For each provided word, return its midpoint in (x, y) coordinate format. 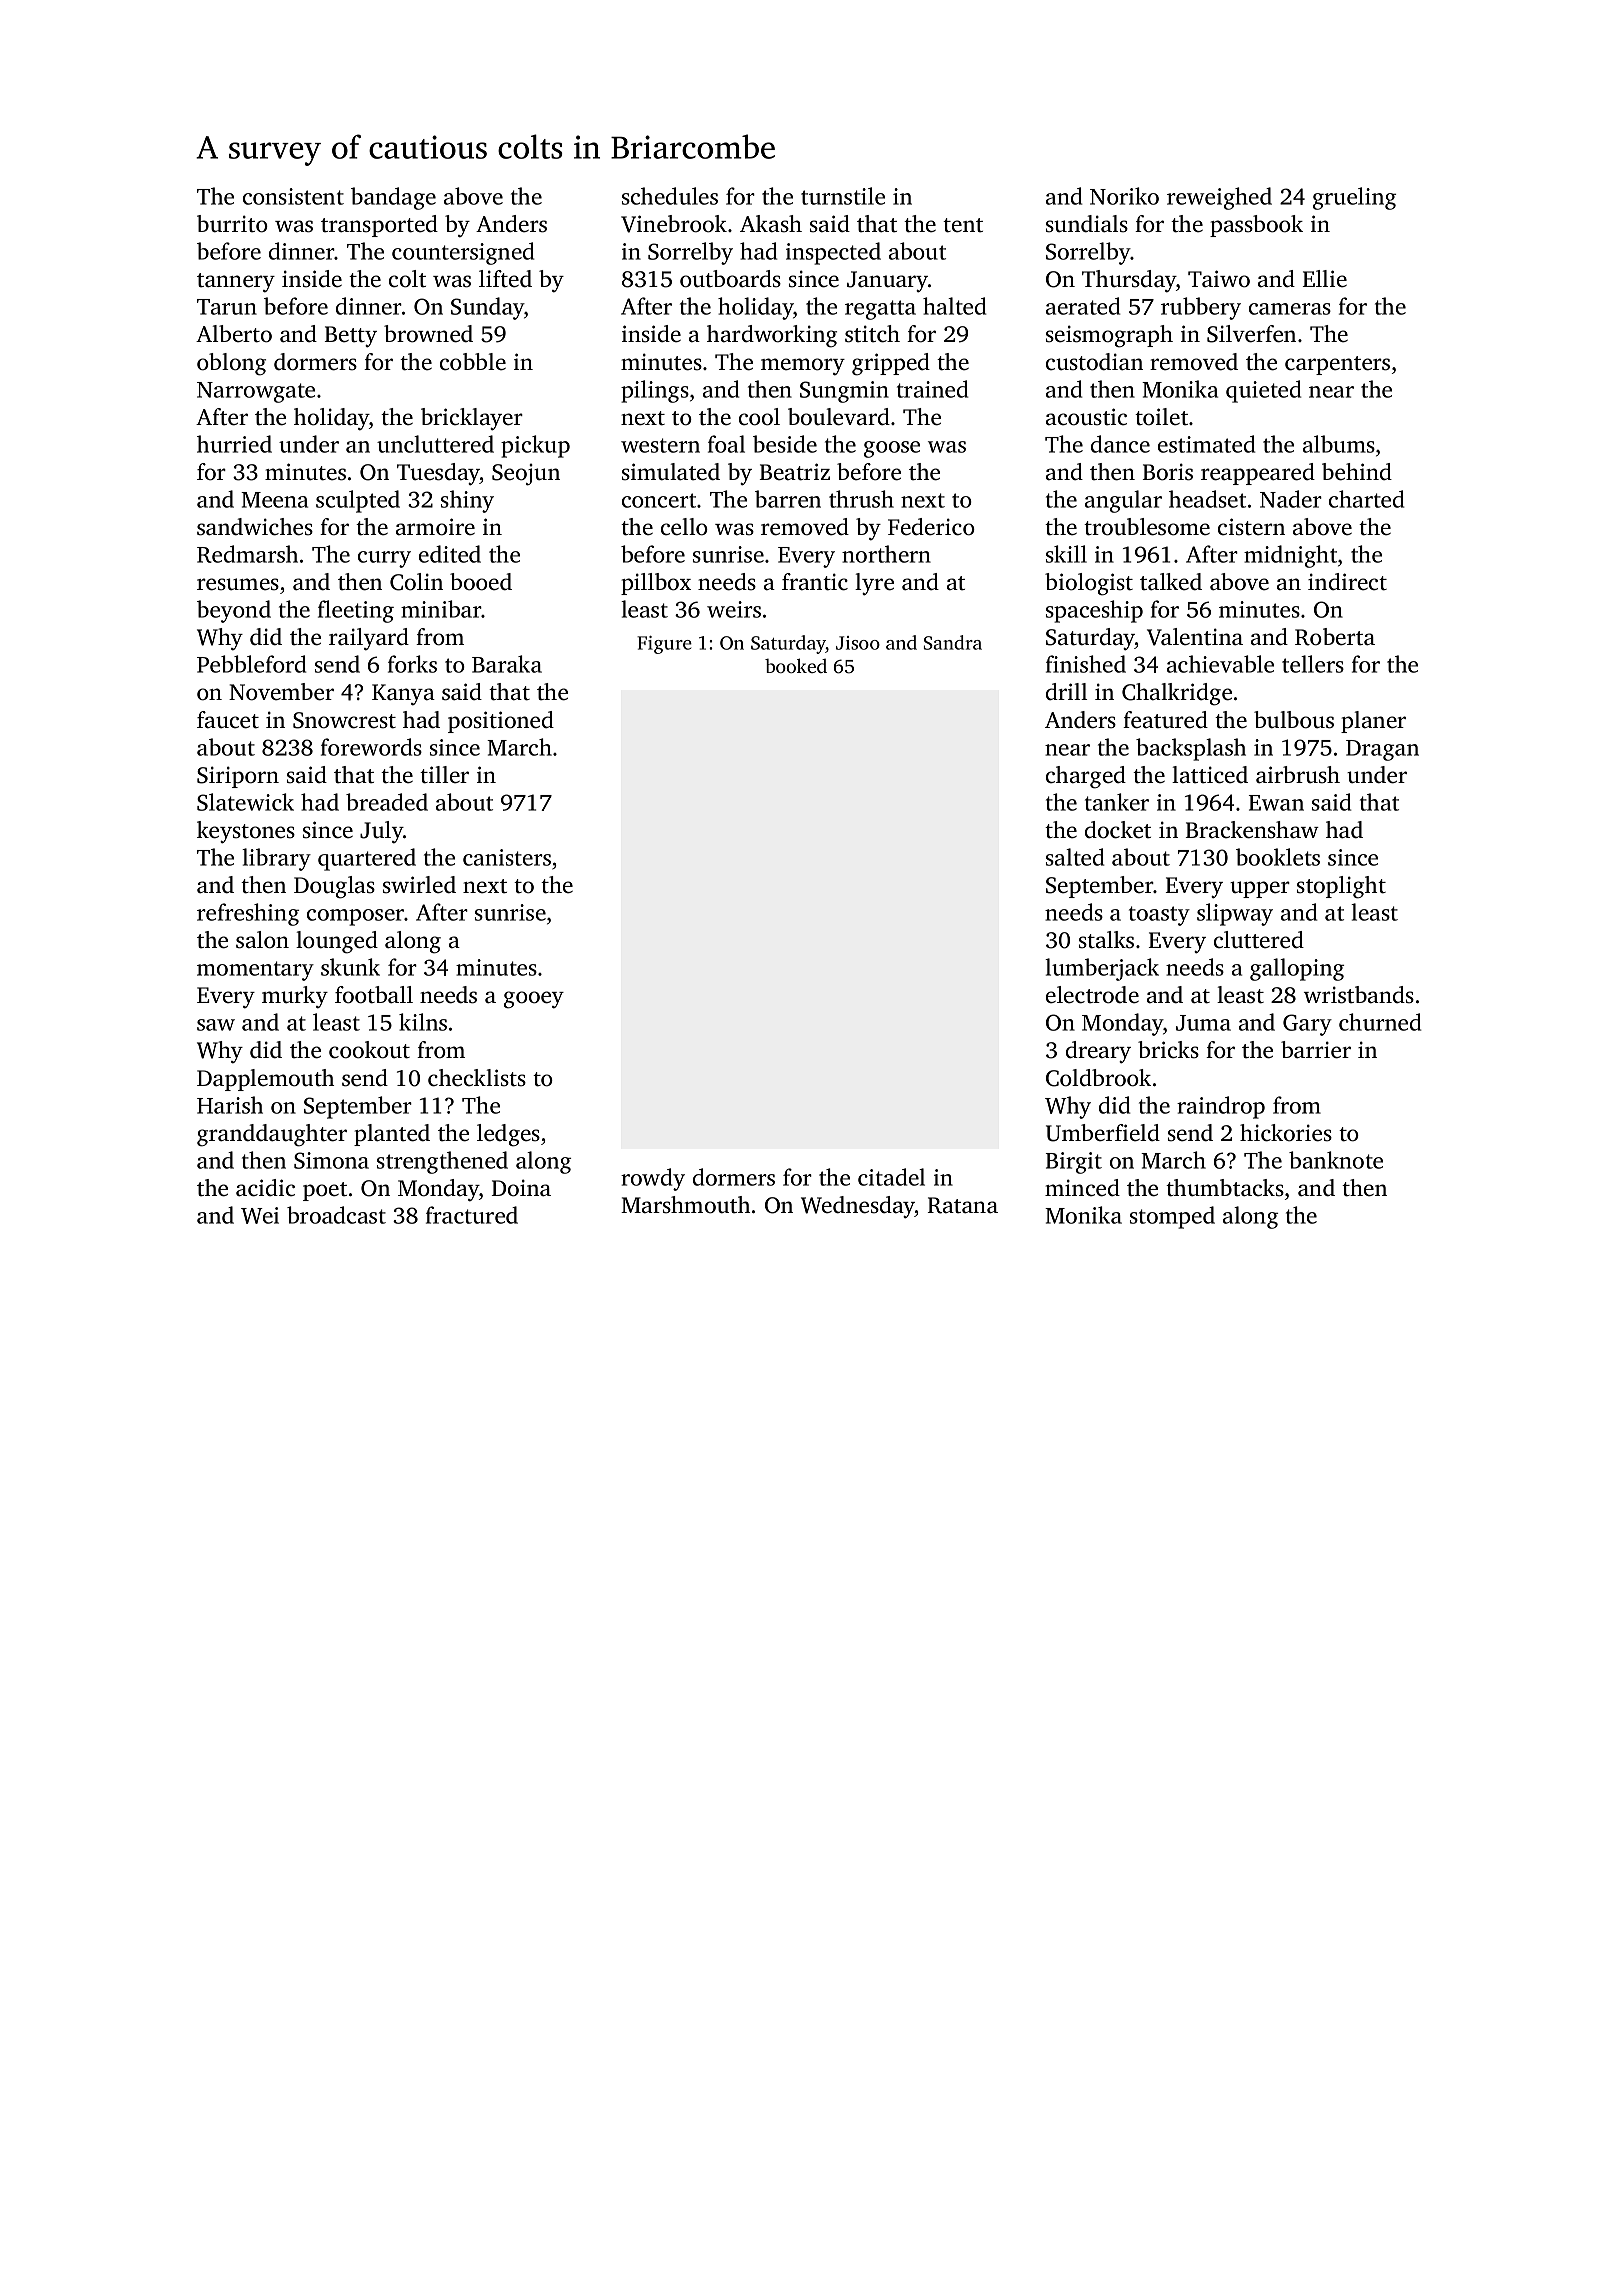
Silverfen (1251, 334)
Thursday (1129, 281)
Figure (664, 645)
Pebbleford (251, 664)
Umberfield (1103, 1133)
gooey (534, 1000)
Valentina (1195, 637)
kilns (423, 1022)
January (887, 282)
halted (954, 306)
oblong (231, 364)
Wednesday (858, 1207)
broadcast (336, 1215)
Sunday (487, 308)
